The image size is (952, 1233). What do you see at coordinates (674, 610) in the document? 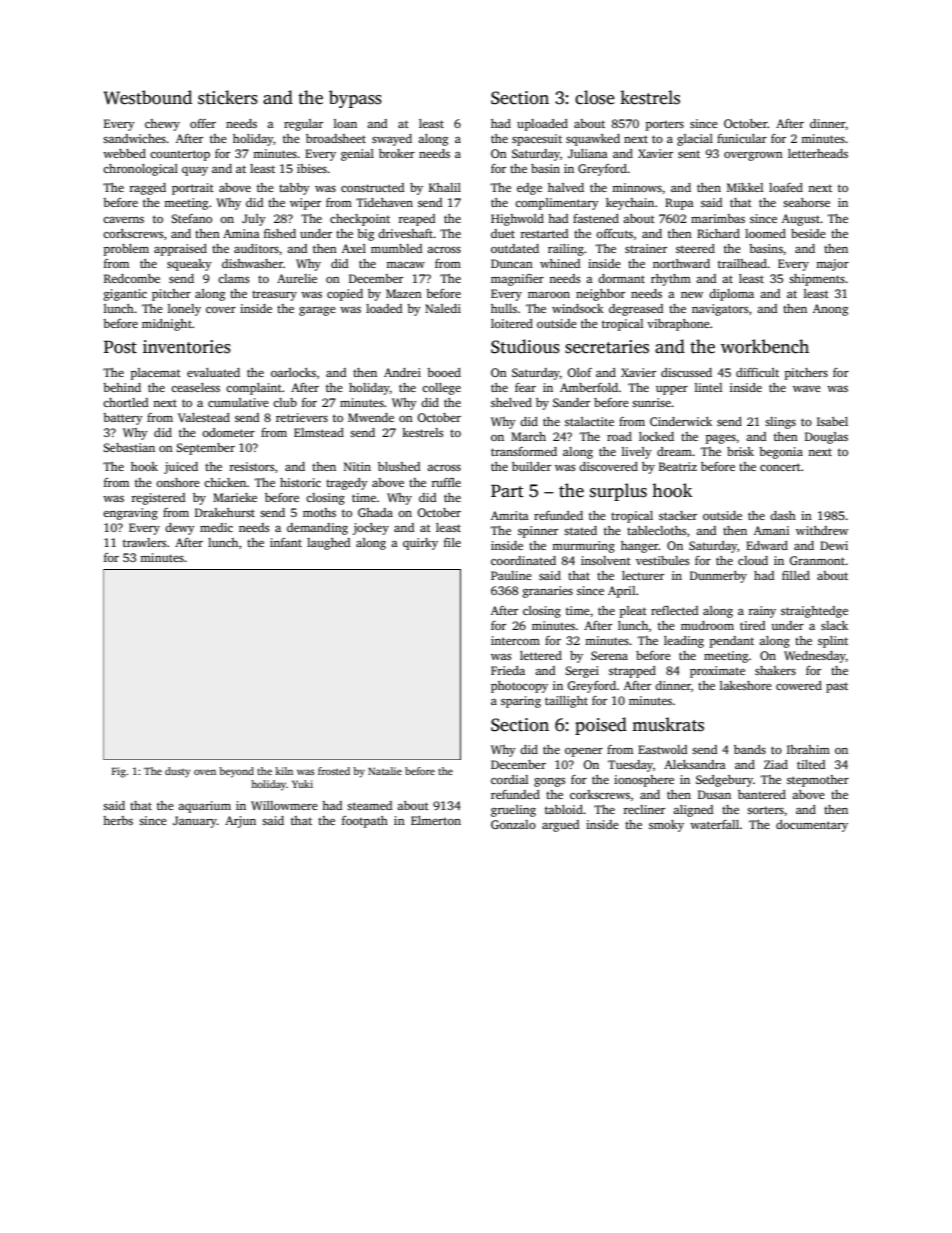
I see `reflected` at bounding box center [674, 610].
